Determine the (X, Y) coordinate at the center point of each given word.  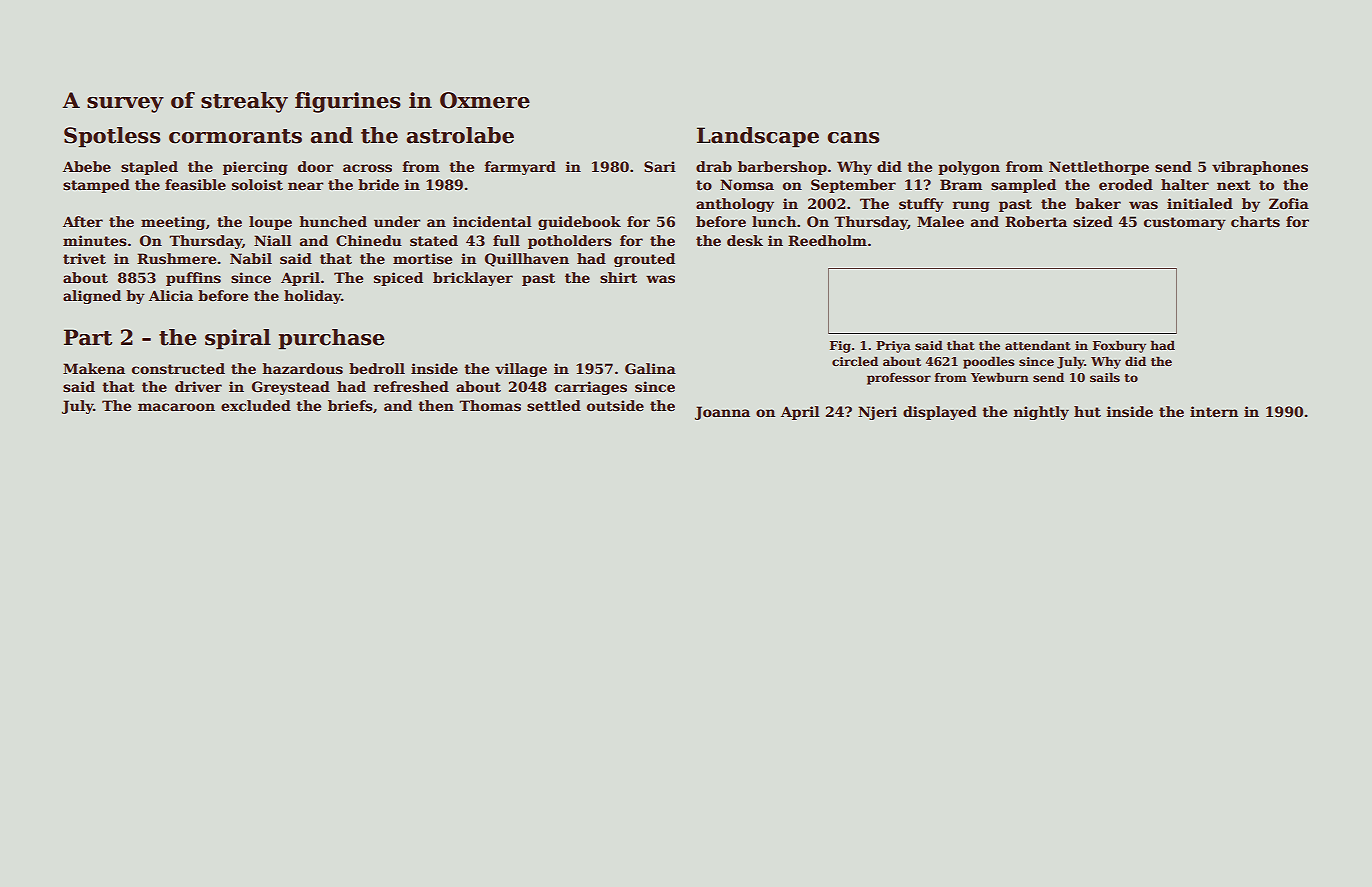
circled (855, 361)
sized (1093, 221)
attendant (1038, 345)
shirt (618, 277)
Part (88, 337)
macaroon (176, 407)
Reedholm (827, 240)
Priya (893, 347)
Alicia (171, 295)
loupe (270, 223)
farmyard (520, 168)
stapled (149, 168)
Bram (961, 184)
